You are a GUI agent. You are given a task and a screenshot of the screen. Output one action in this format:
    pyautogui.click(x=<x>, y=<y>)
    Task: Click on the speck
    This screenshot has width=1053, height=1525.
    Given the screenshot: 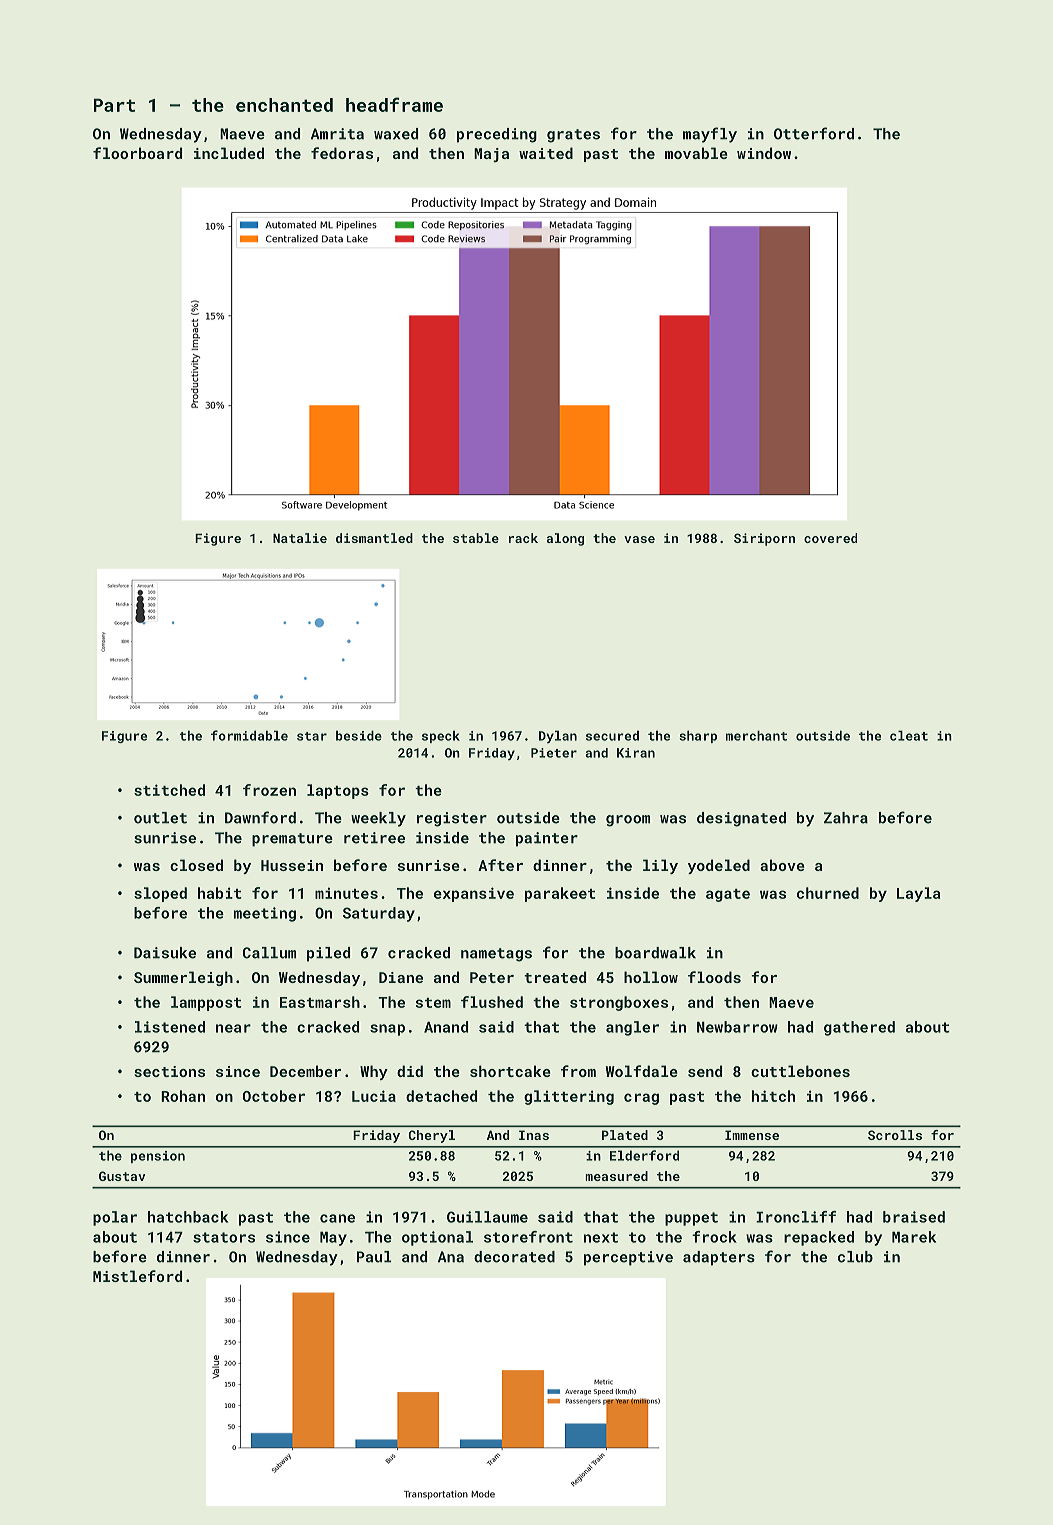 What is the action you would take?
    pyautogui.click(x=441, y=737)
